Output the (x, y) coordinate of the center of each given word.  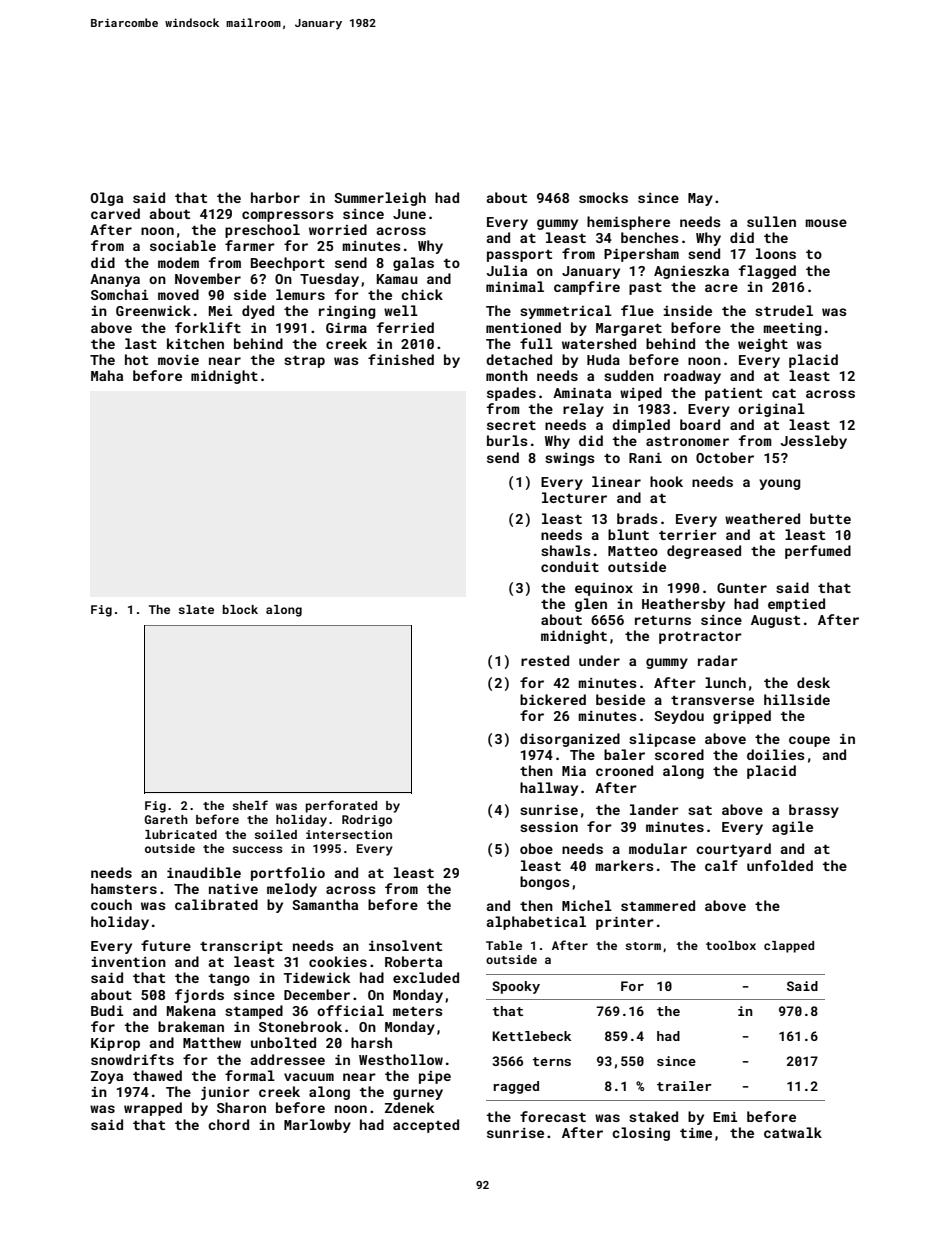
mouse (826, 223)
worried (338, 229)
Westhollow (401, 1059)
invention (128, 962)
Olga (107, 199)
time (696, 1133)
